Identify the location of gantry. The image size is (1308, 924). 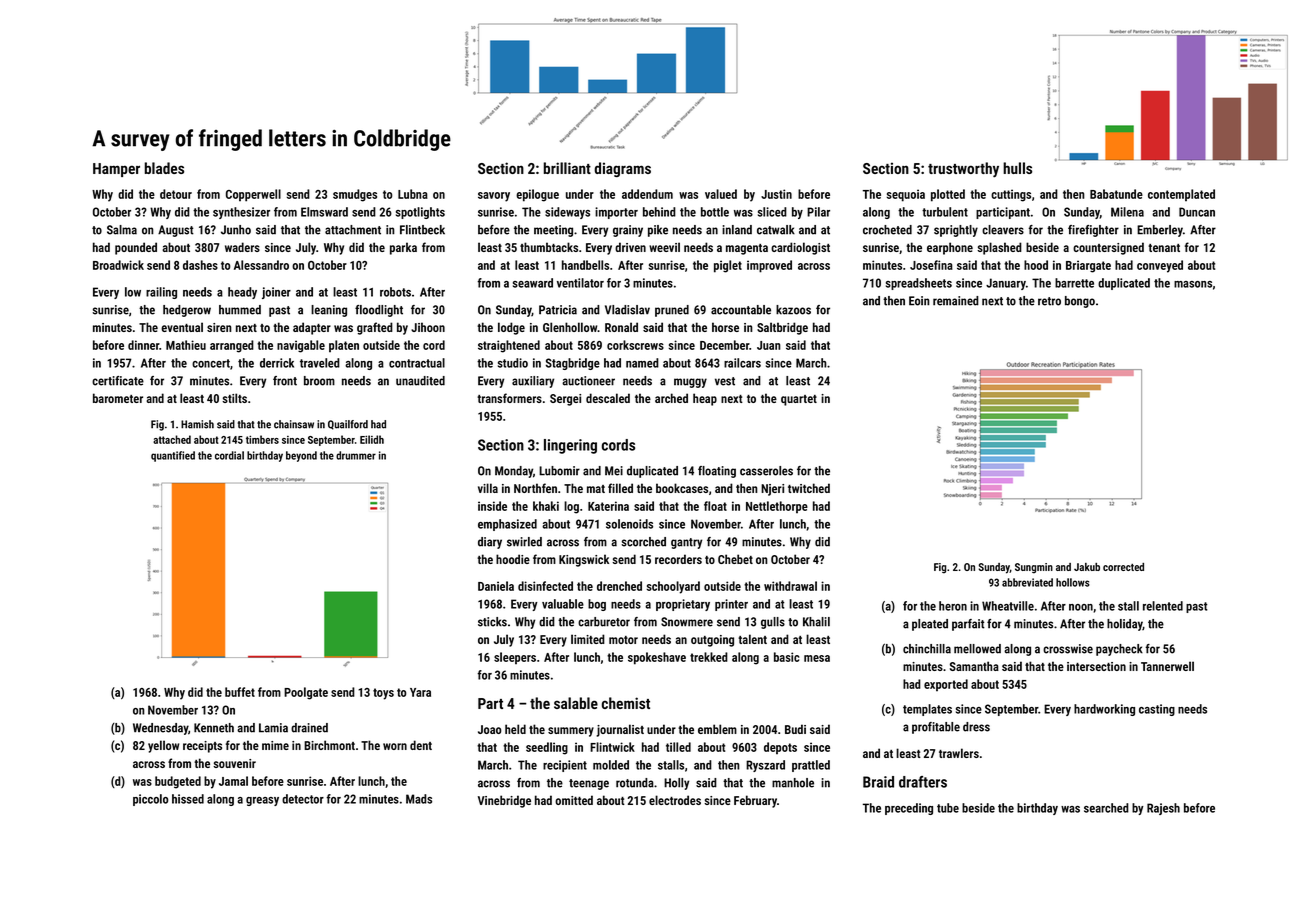
(686, 543).
